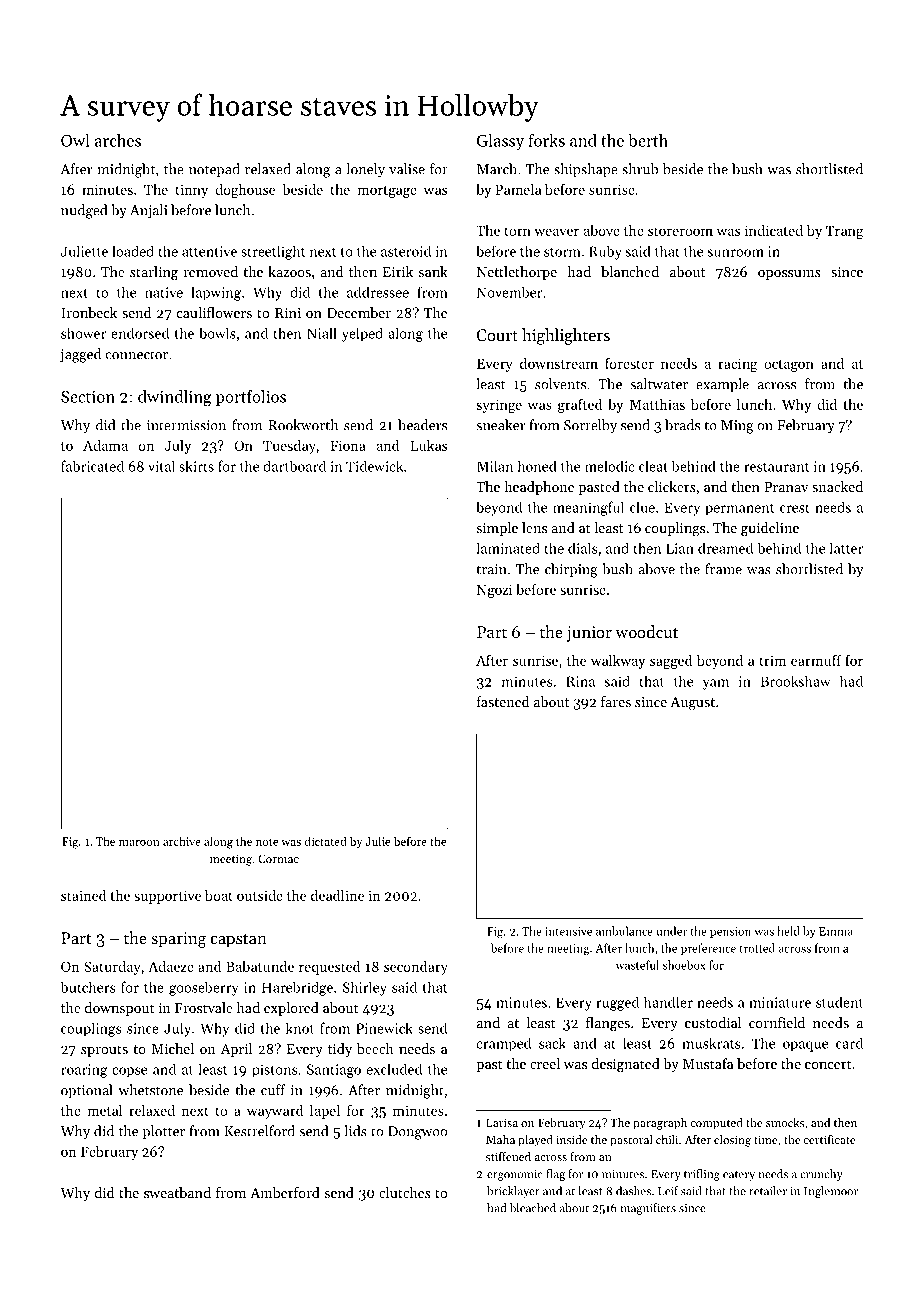 Image resolution: width=924 pixels, height=1308 pixels. I want to click on Brookshaw, so click(796, 681).
